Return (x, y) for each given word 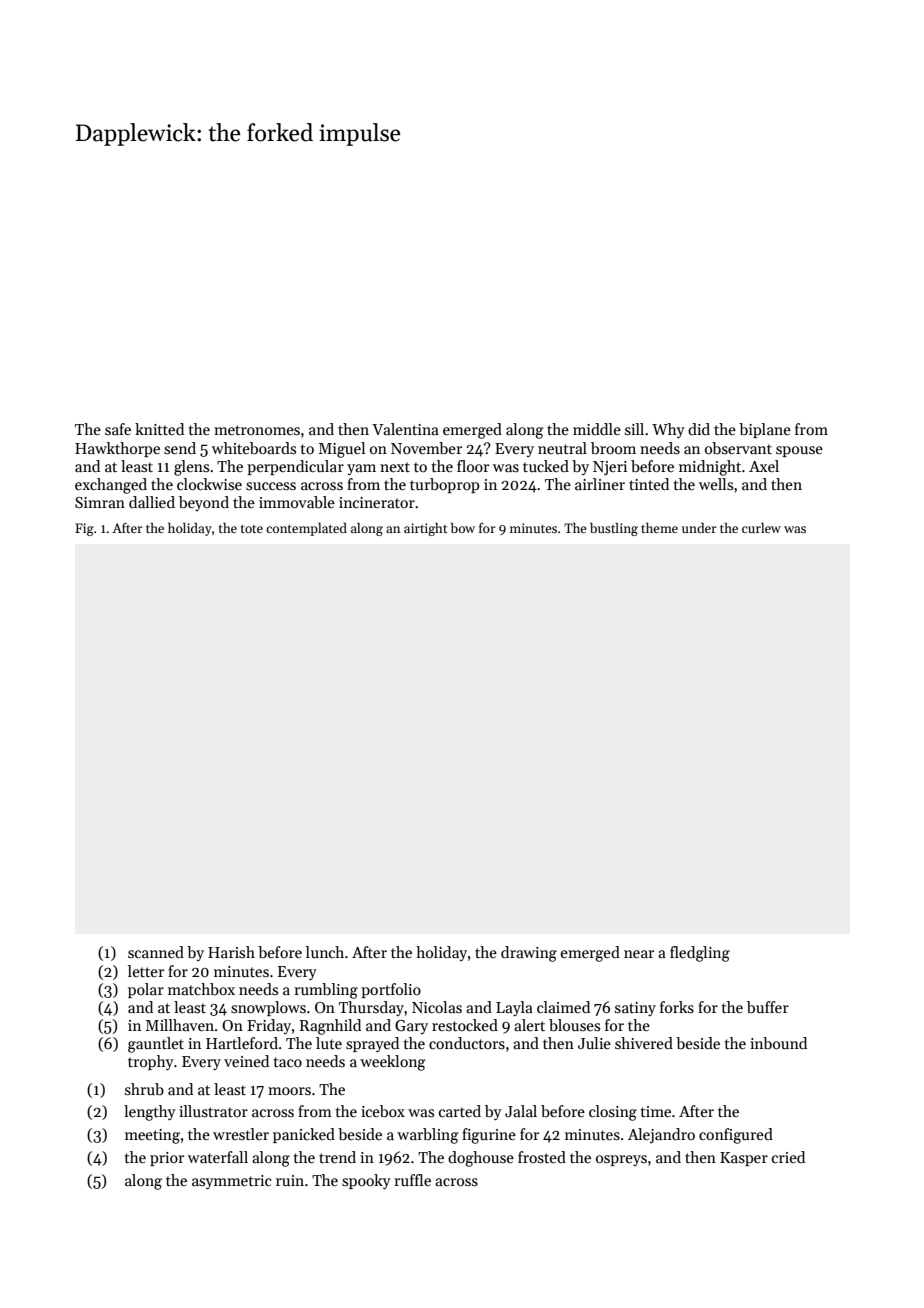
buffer (768, 1007)
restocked (465, 1025)
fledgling (700, 954)
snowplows (268, 1008)
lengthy (150, 1113)
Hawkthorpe (117, 449)
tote (252, 529)
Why (668, 430)
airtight (426, 529)
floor (473, 466)
